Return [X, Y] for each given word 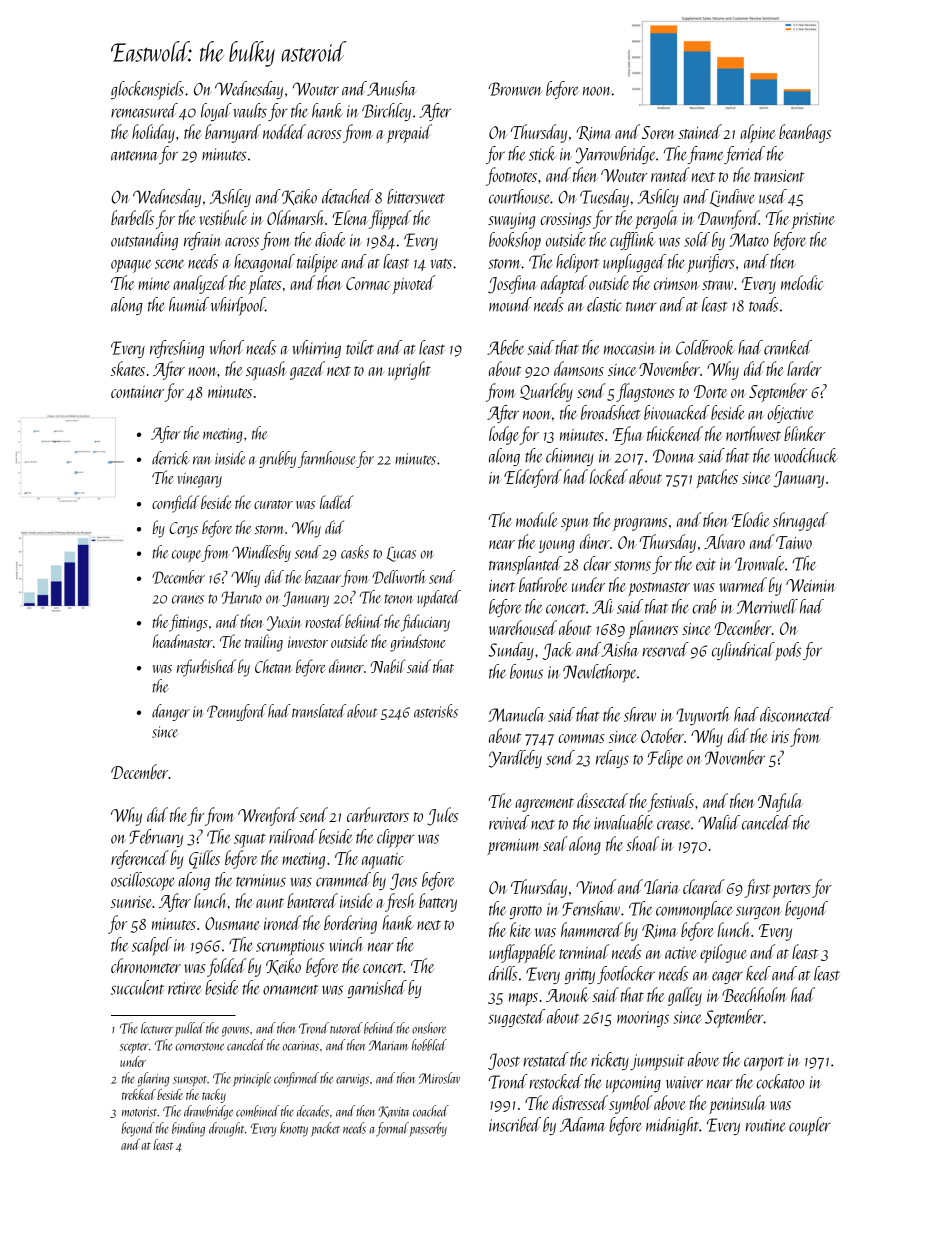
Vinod [596, 886]
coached [431, 1111]
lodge [504, 435]
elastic [604, 304]
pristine [813, 221]
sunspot [190, 1081]
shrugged [800, 521]
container [137, 392]
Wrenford [268, 816]
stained [700, 131]
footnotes [511, 176]
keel [758, 973]
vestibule [223, 217]
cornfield [175, 504]
